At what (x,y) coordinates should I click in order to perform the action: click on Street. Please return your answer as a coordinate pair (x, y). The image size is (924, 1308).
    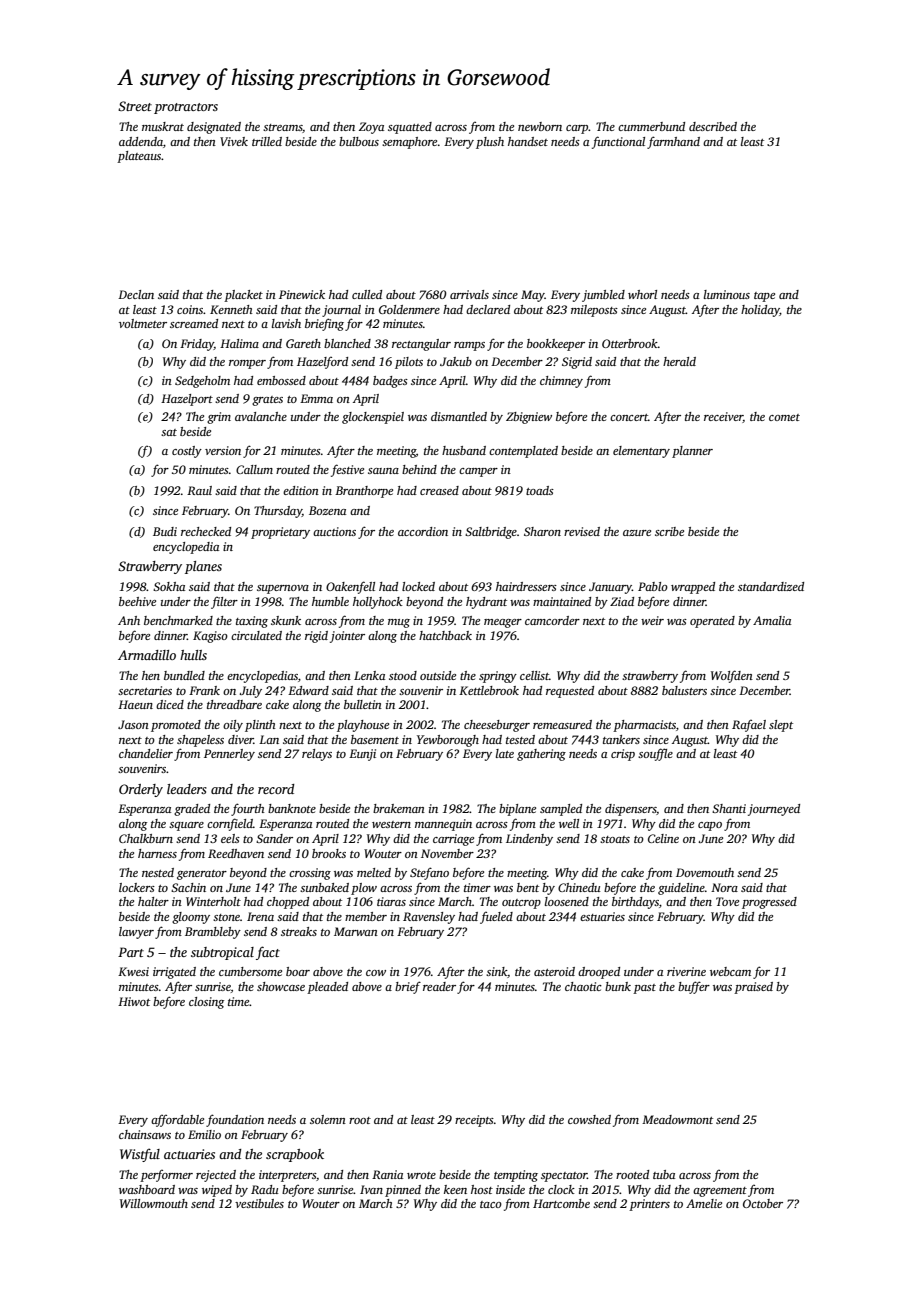
    Looking at the image, I should click on (135, 106).
